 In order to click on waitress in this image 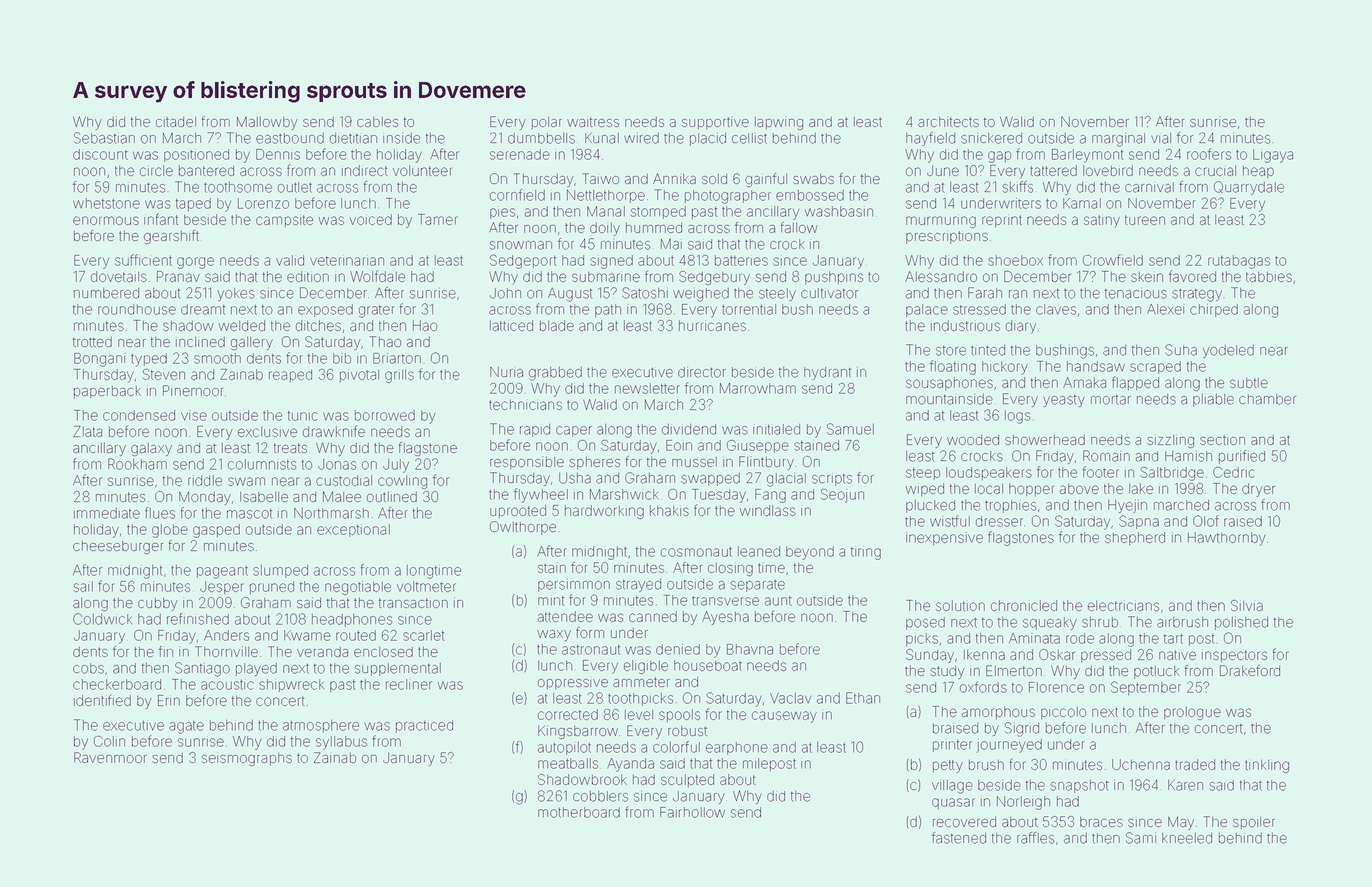, I will do `click(593, 122)`.
